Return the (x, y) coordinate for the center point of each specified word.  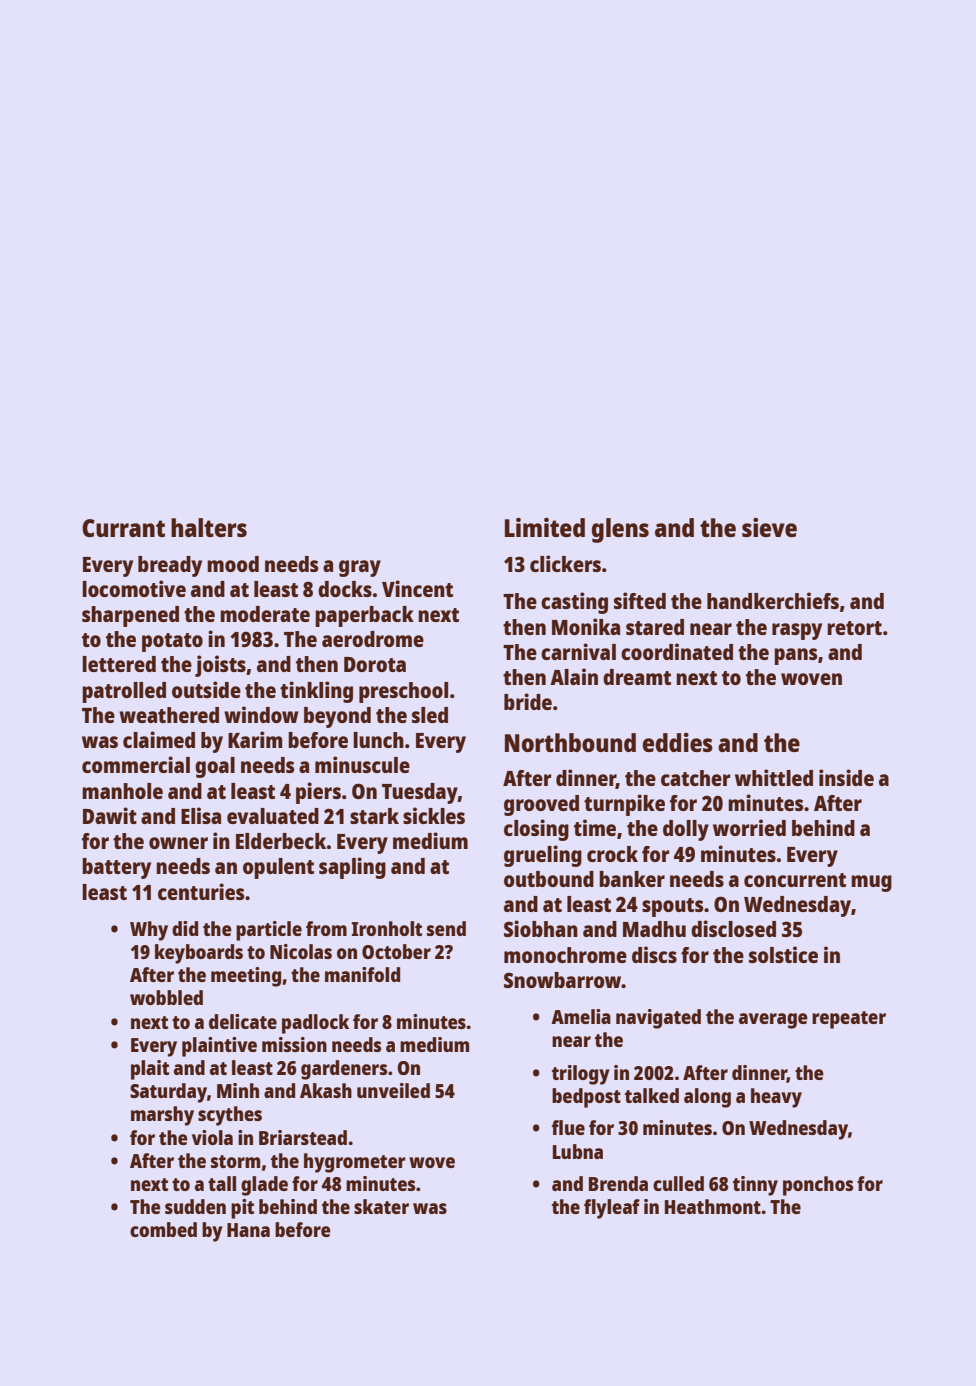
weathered (169, 715)
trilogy (581, 1075)
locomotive (134, 588)
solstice (783, 954)
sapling (352, 868)
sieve (769, 527)
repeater (849, 1020)
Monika (586, 626)
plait (150, 1070)
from (326, 928)
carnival (578, 651)
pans (795, 656)
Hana (248, 1230)
